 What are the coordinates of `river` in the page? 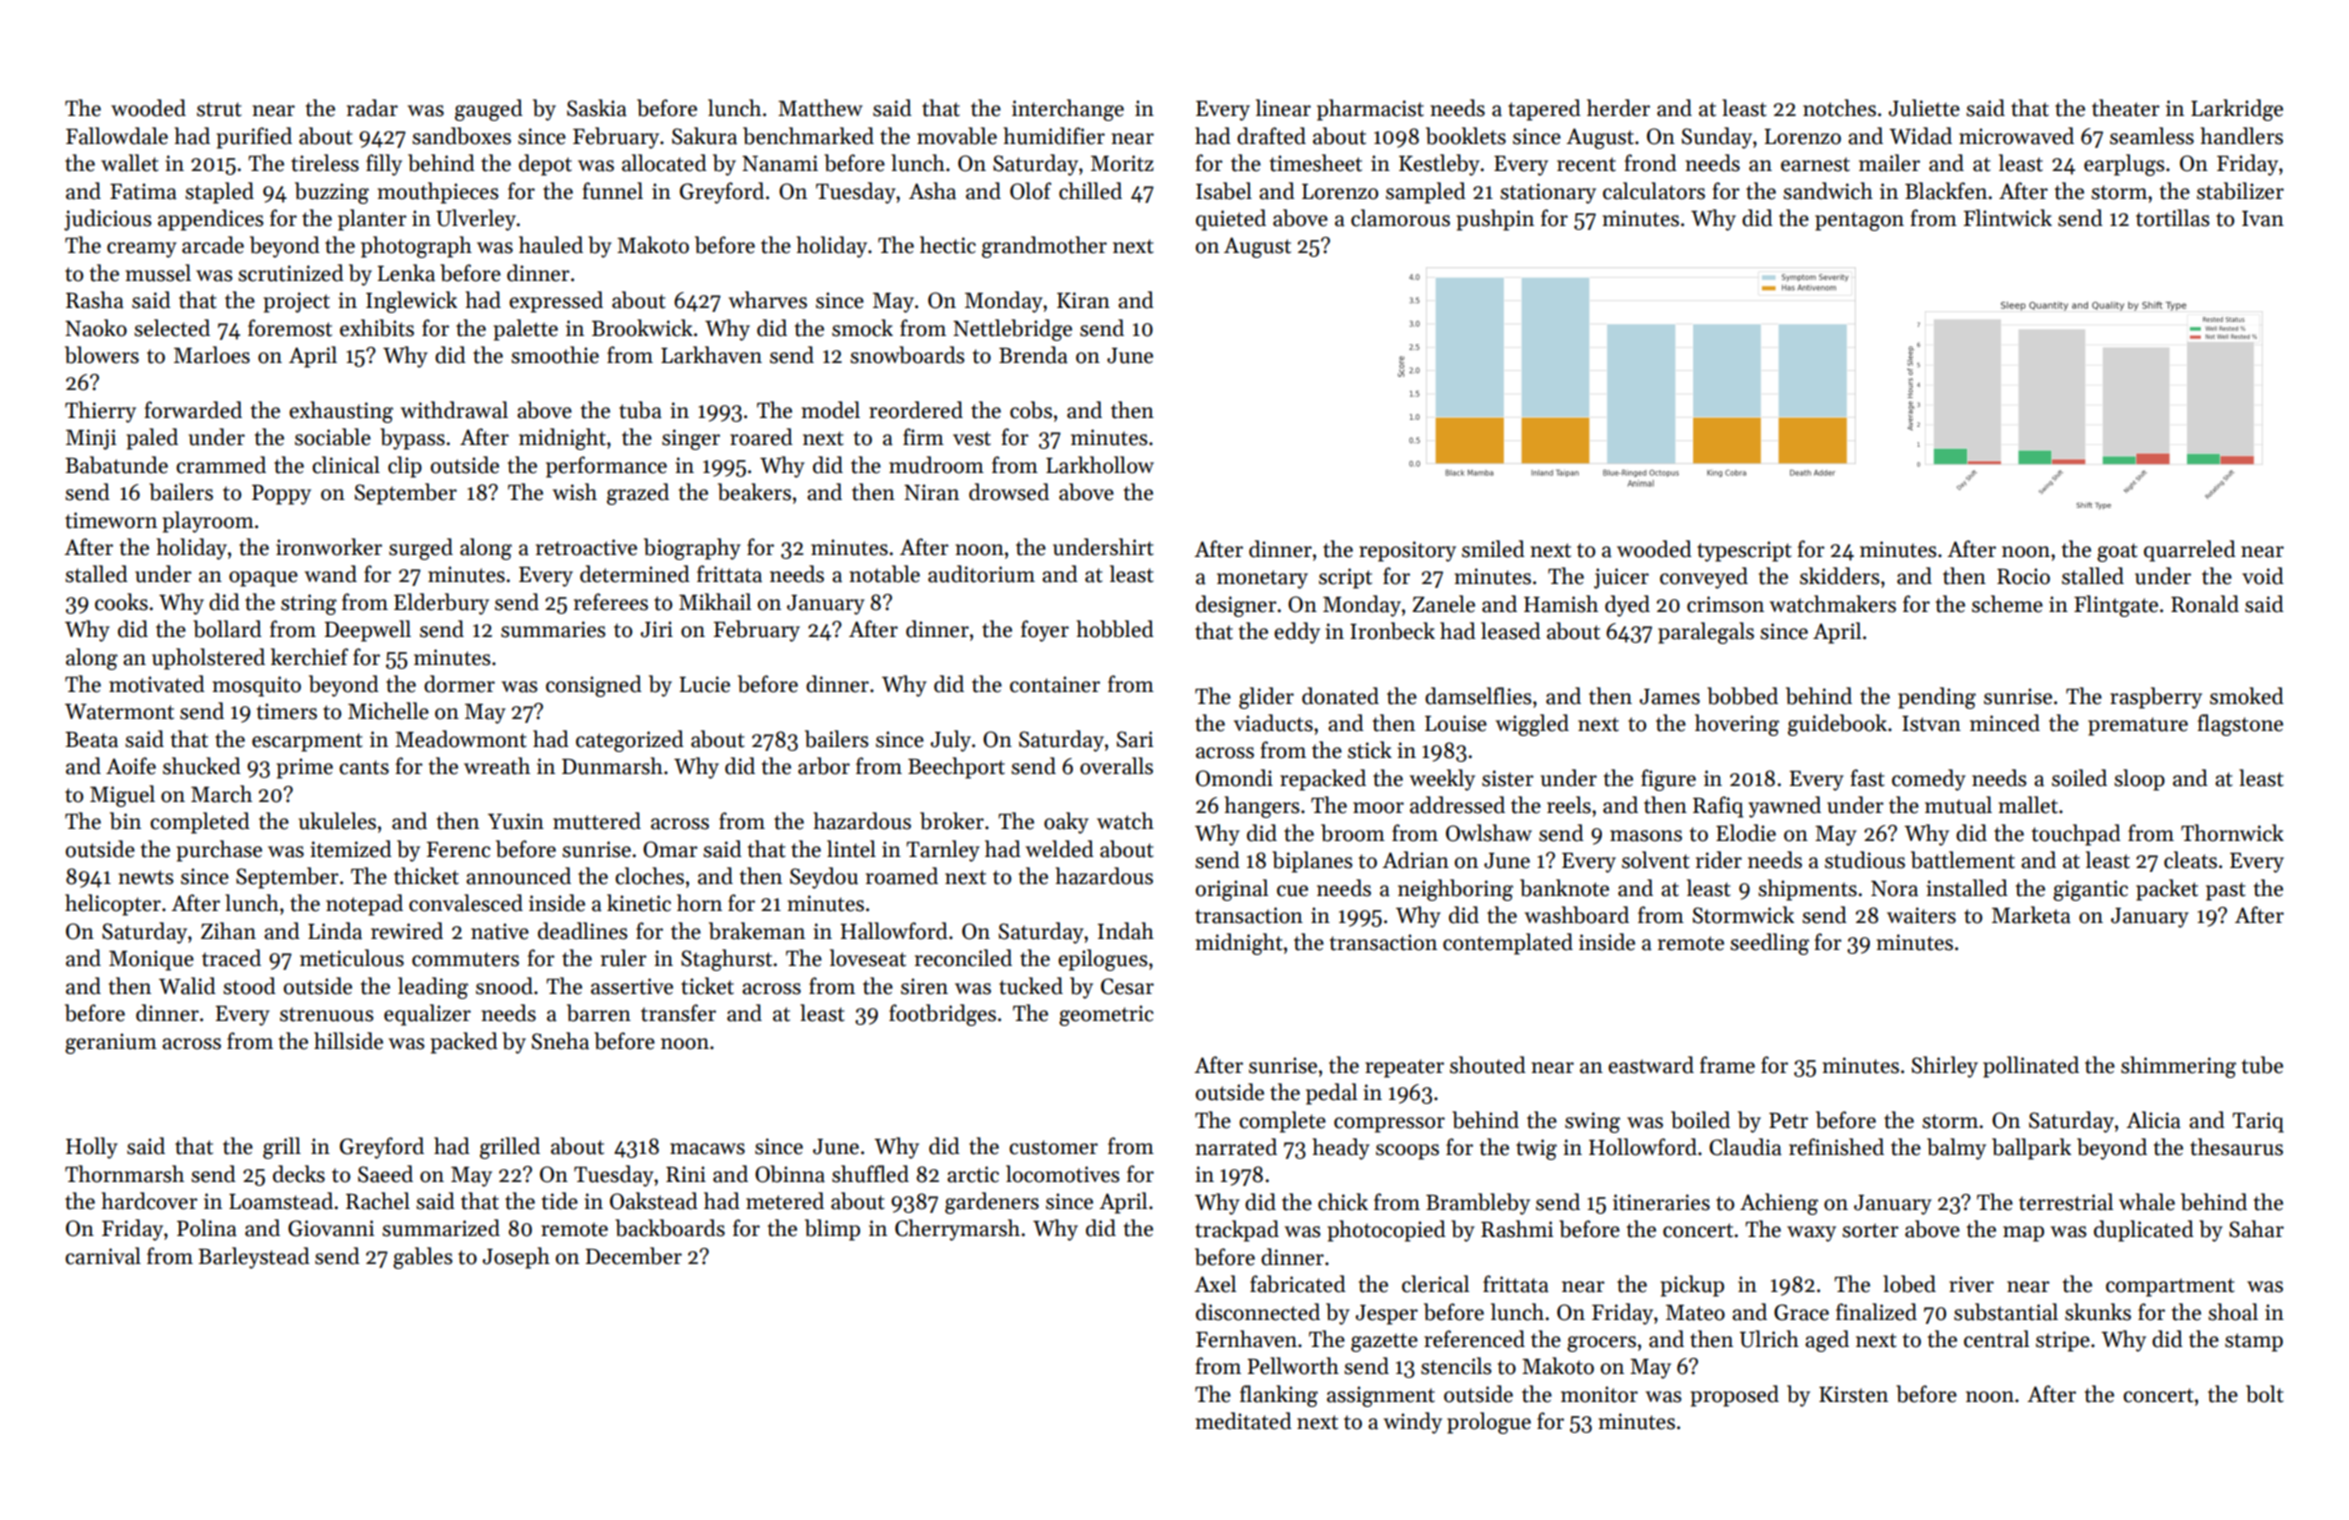 It's located at (1971, 1284).
